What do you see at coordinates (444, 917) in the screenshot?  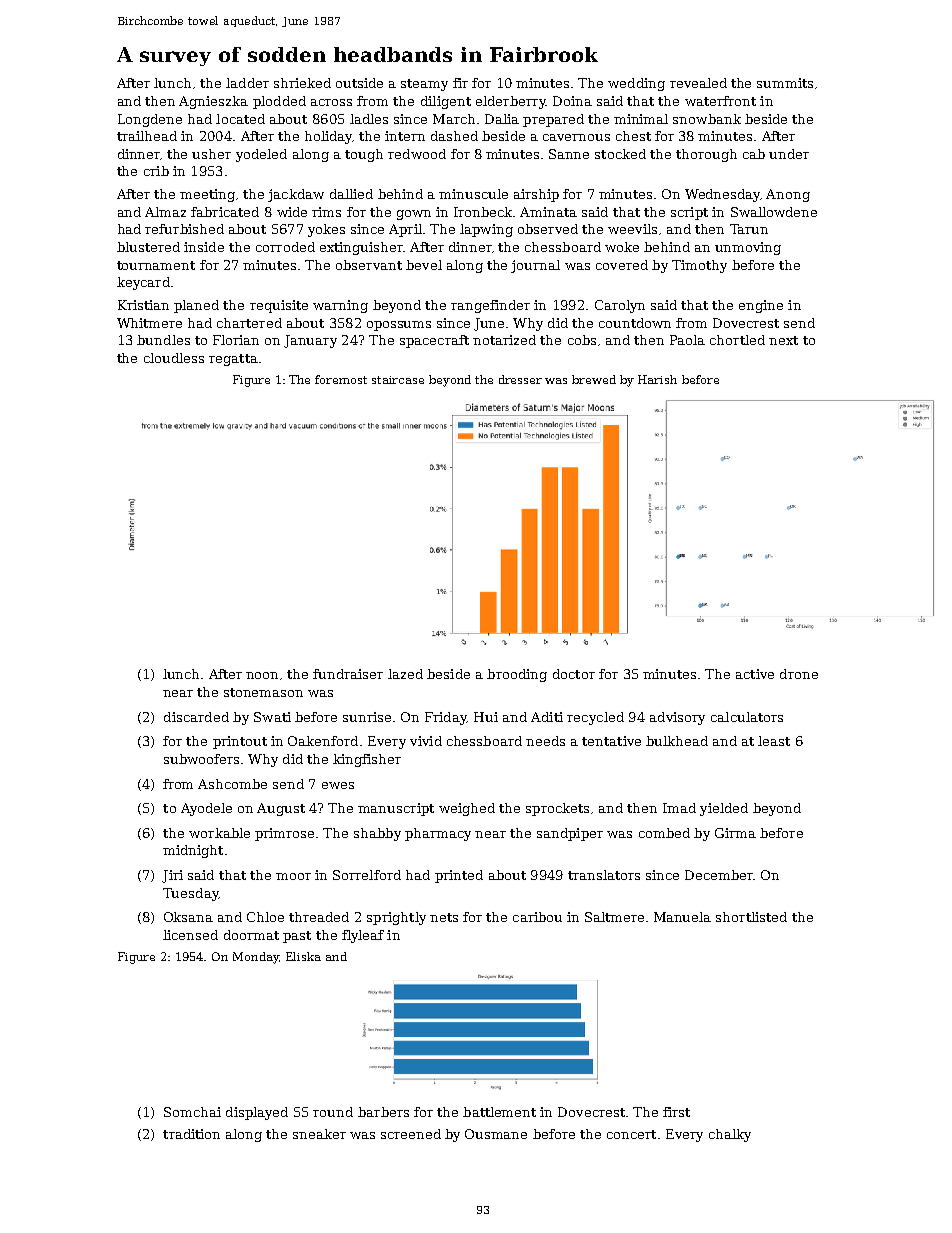 I see `nets` at bounding box center [444, 917].
